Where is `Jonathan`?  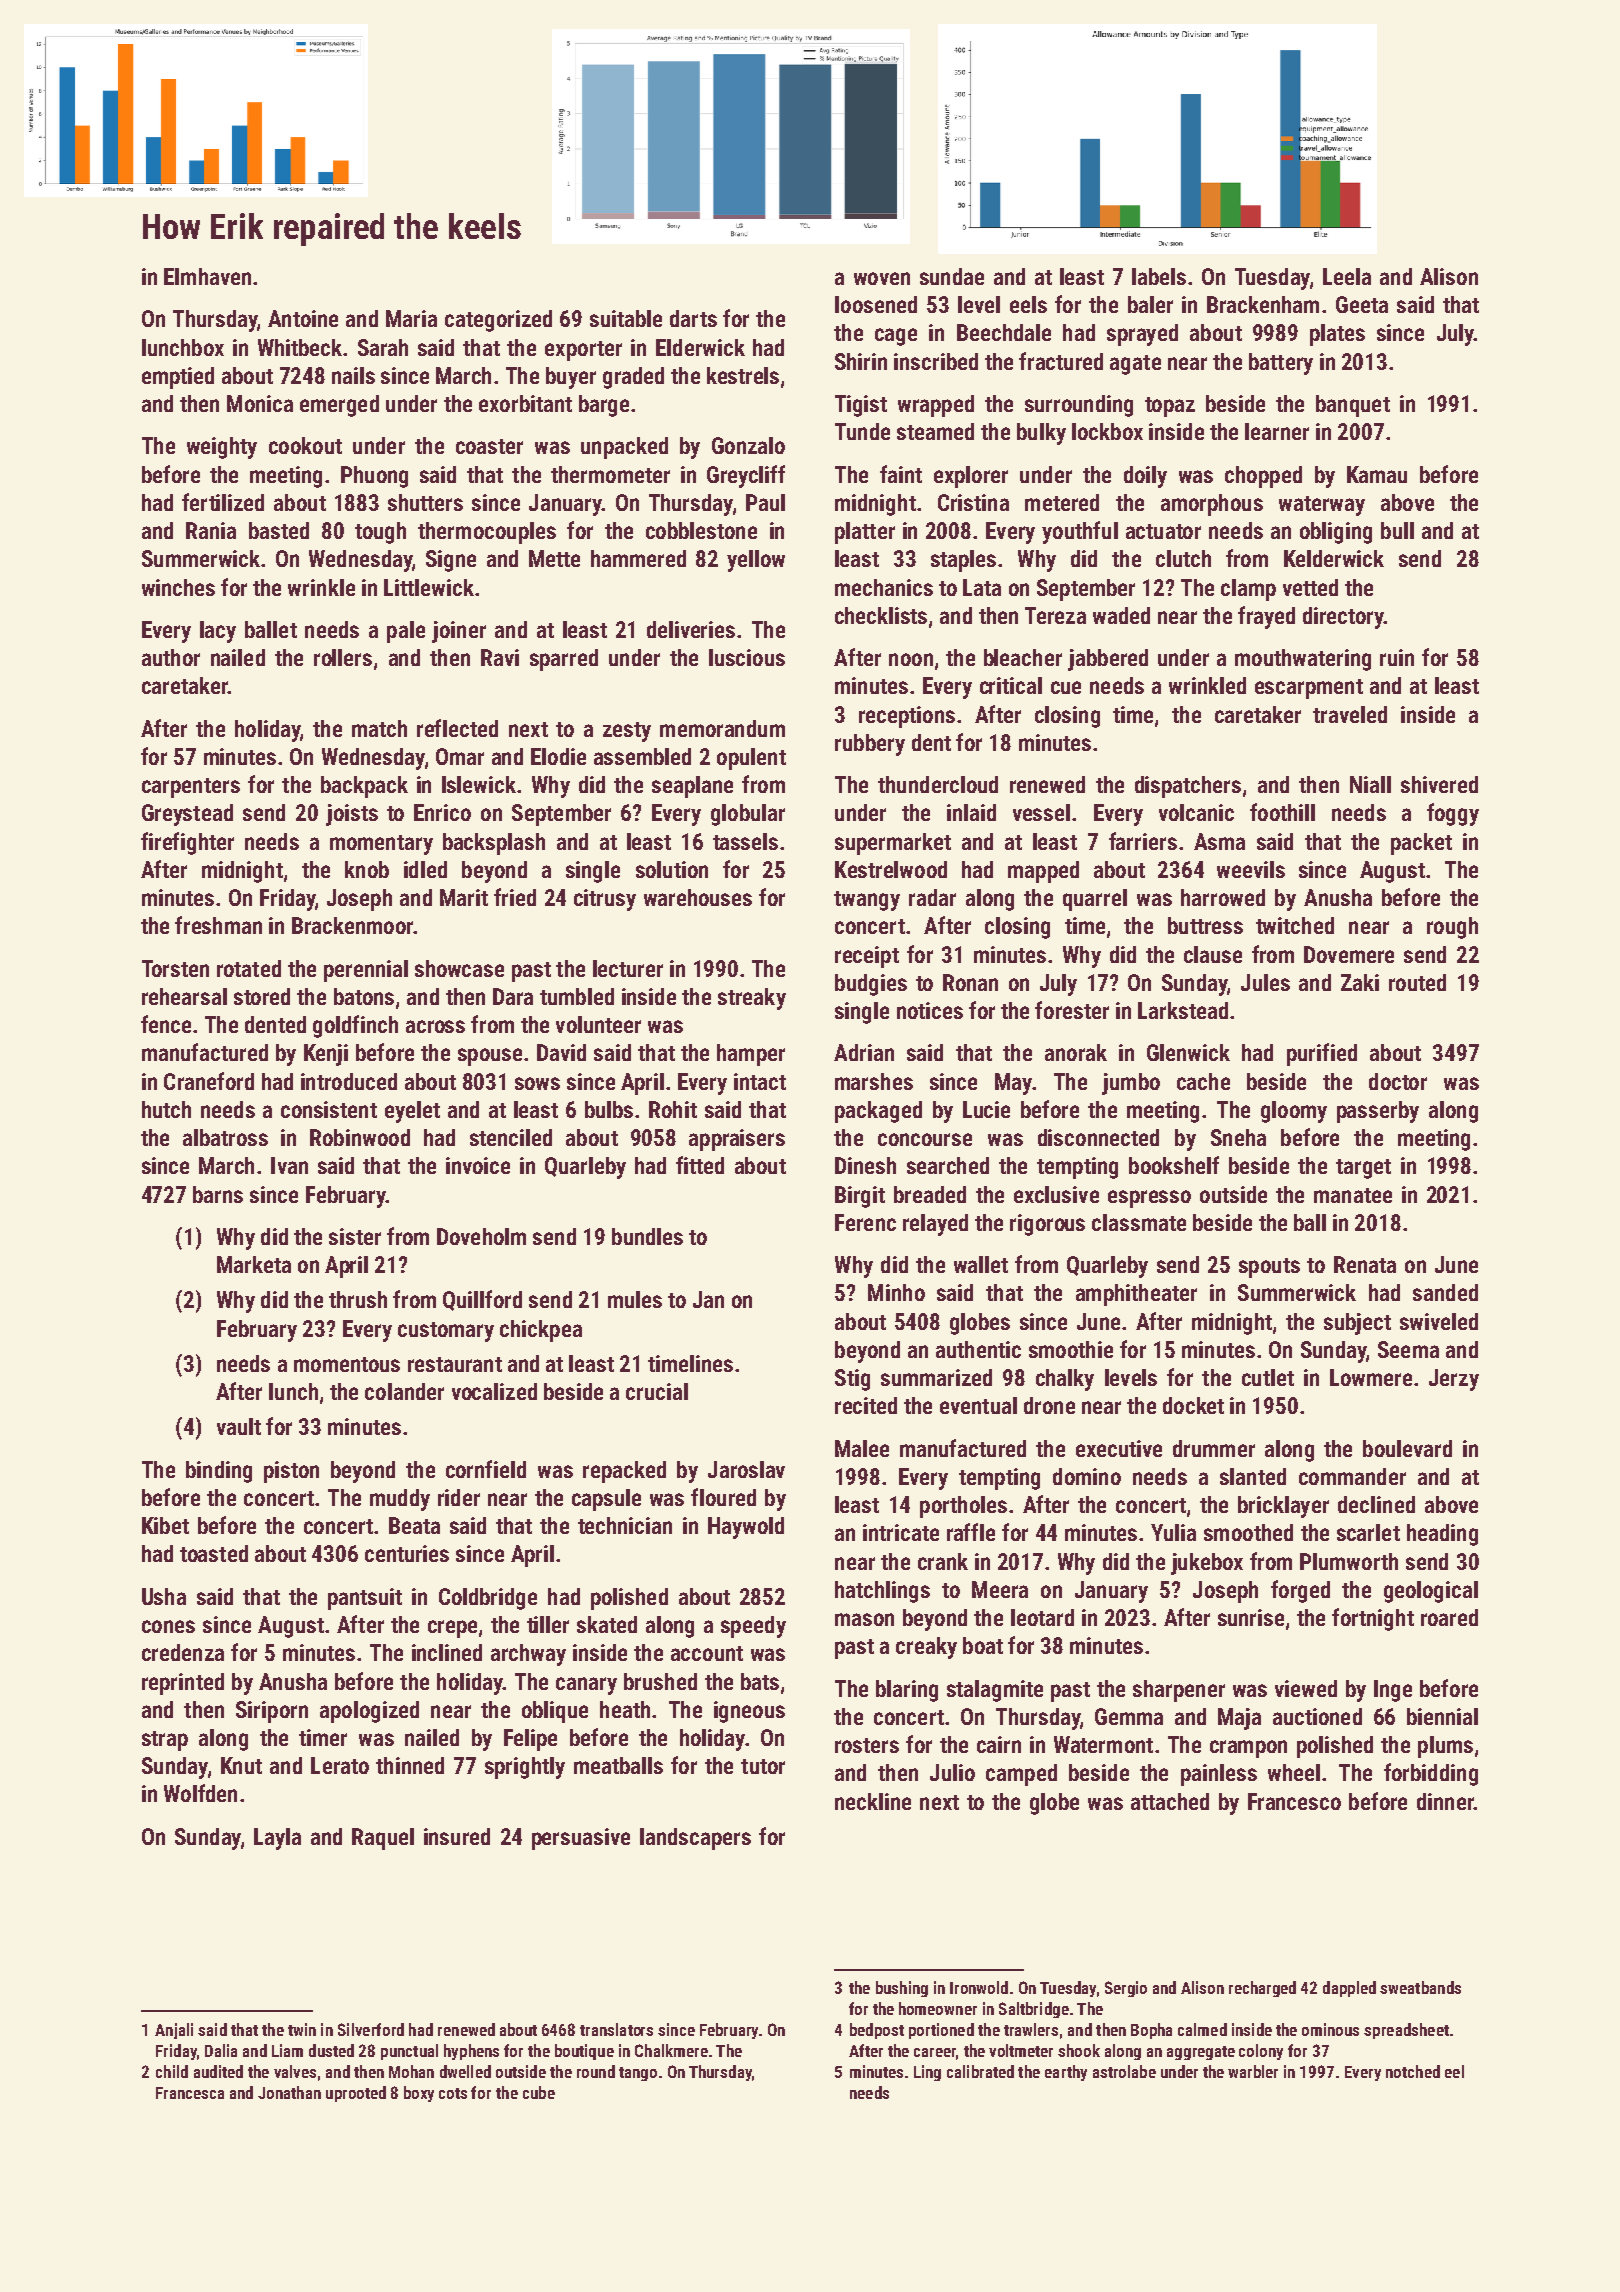 Jonathan is located at coordinates (289, 2092).
